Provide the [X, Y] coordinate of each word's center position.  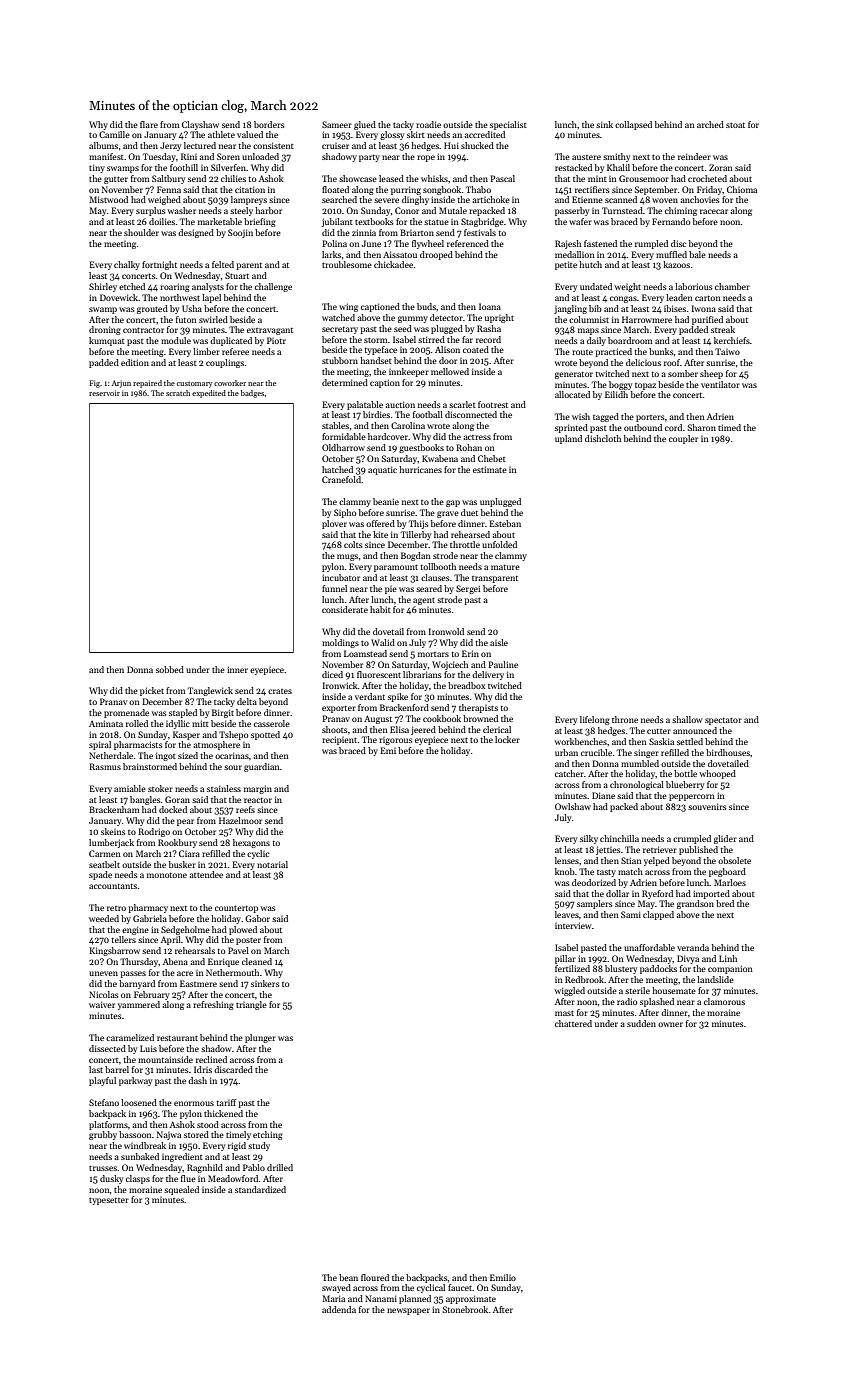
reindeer [694, 156]
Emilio [503, 1277]
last [96, 1069]
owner [670, 1024]
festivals [480, 232]
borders [269, 124]
